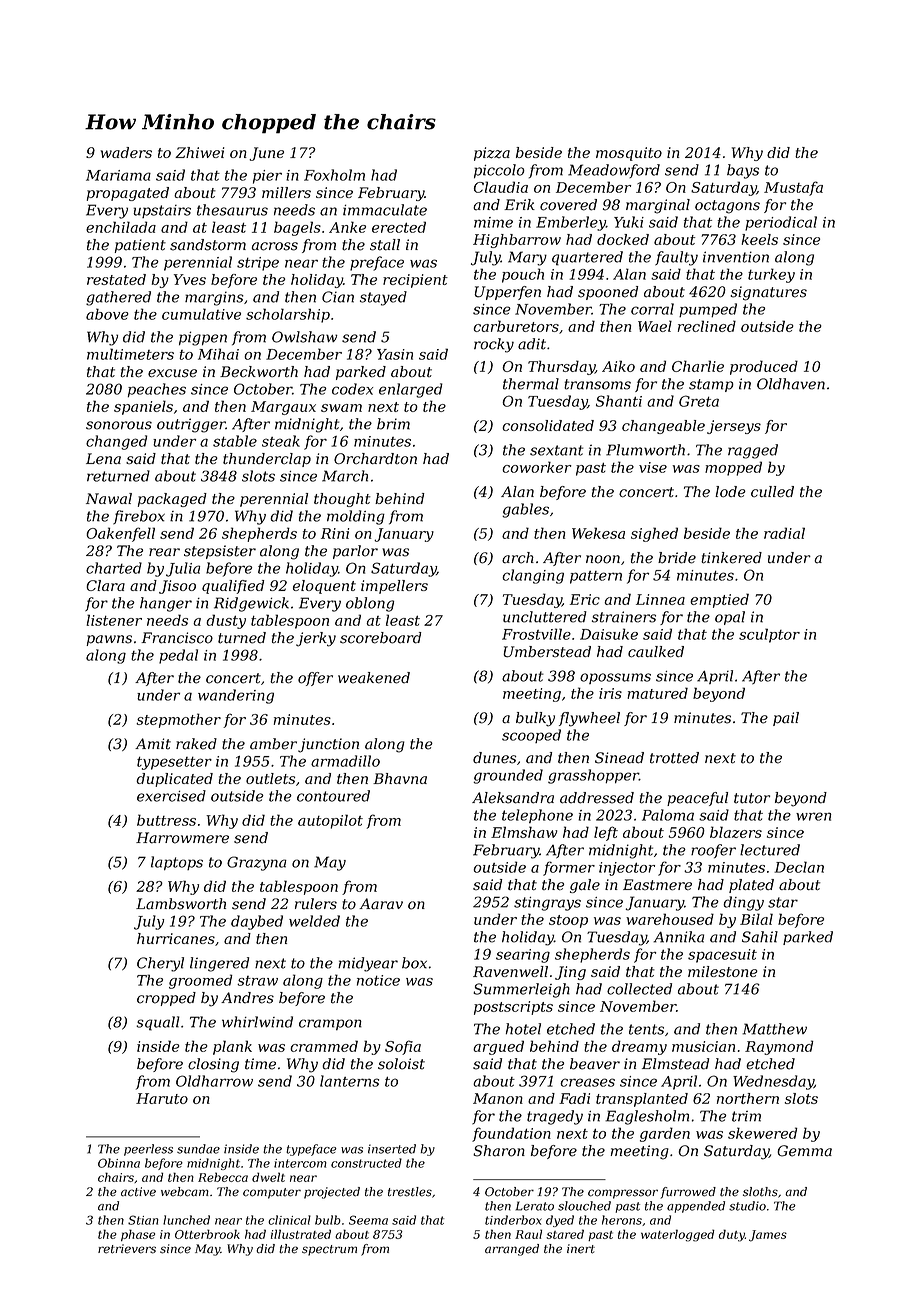 This page has height=1308, width=924. Describe the element at coordinates (273, 744) in the page. I see `amber` at that location.
